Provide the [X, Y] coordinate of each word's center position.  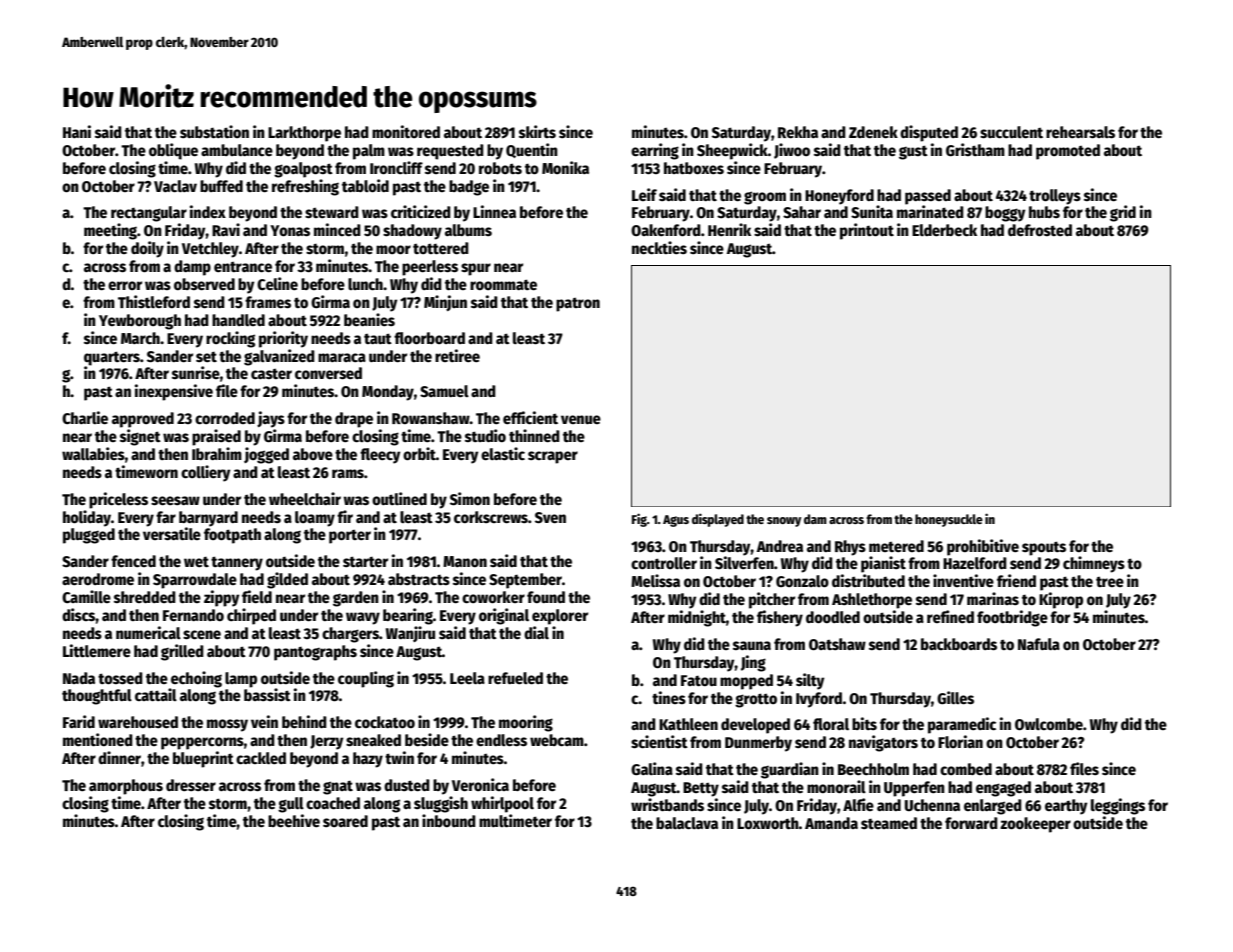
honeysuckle [949, 520]
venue [581, 419]
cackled [261, 758]
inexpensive [174, 392]
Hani [77, 131]
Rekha [798, 132]
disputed [929, 133]
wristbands [667, 805]
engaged [1003, 789]
